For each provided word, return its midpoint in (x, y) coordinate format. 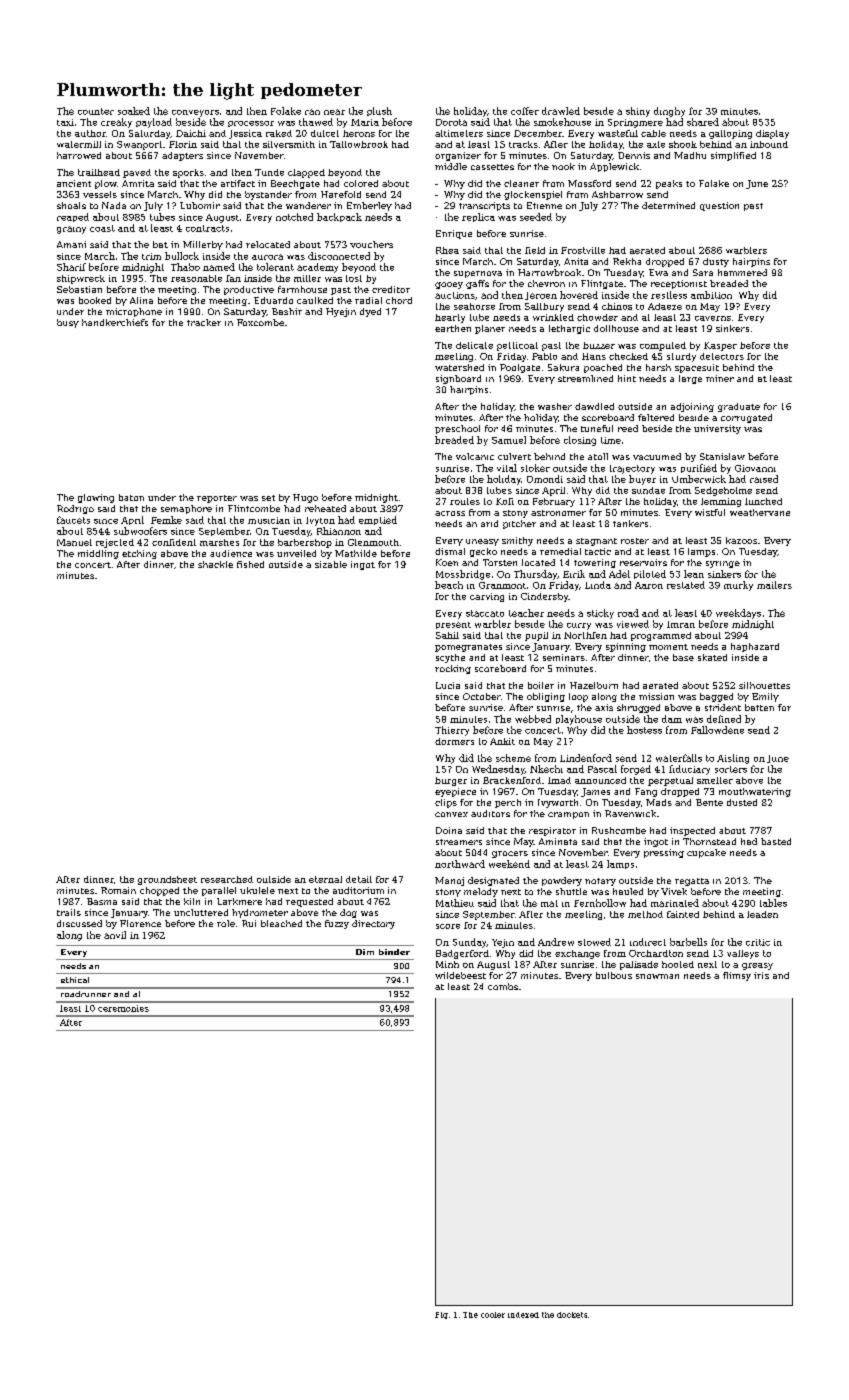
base (683, 657)
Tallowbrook (359, 144)
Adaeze (665, 306)
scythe (450, 658)
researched (227, 879)
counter (96, 111)
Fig (441, 1315)
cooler (493, 1315)
